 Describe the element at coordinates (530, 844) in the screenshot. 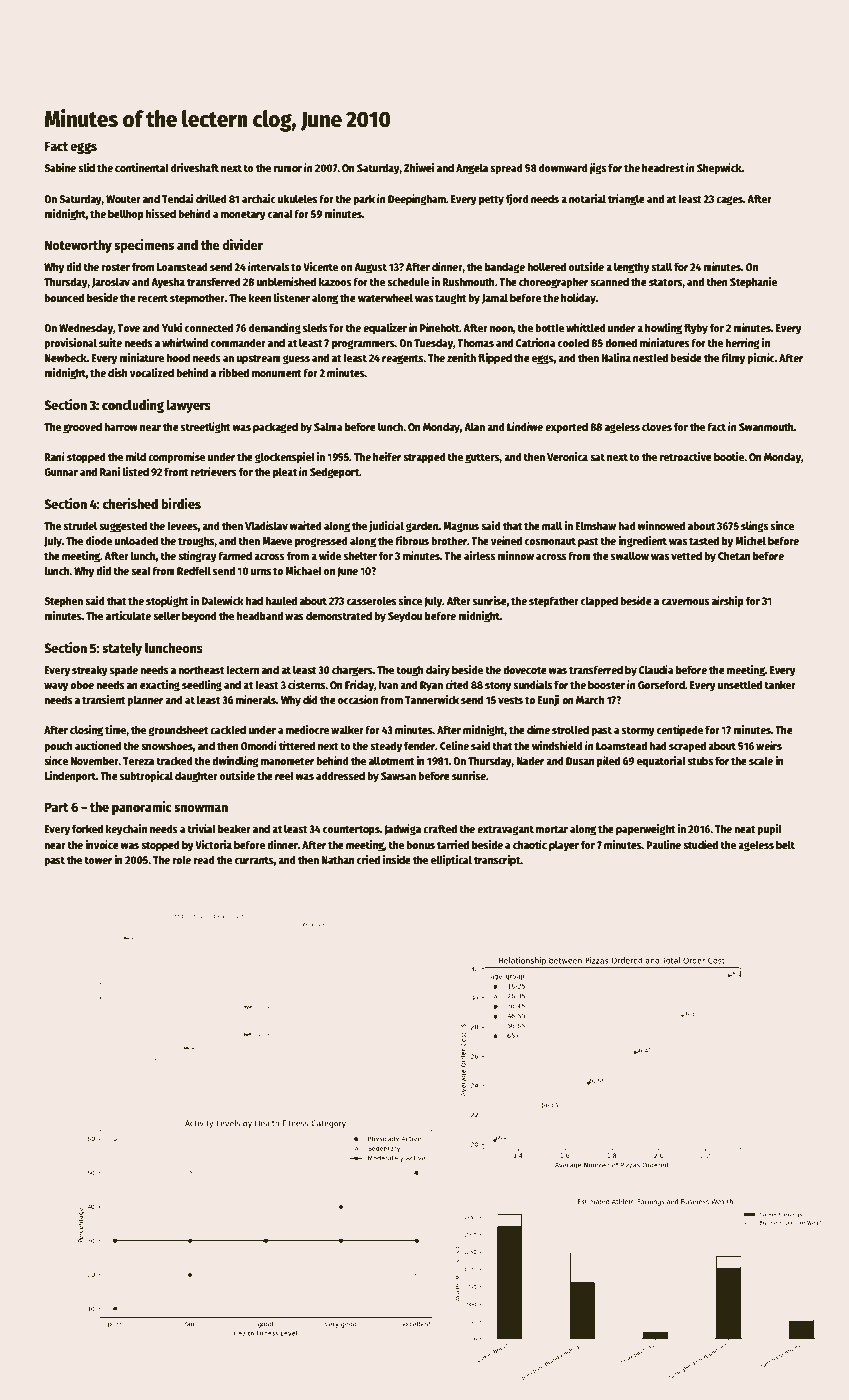

I see `chaotic` at that location.
